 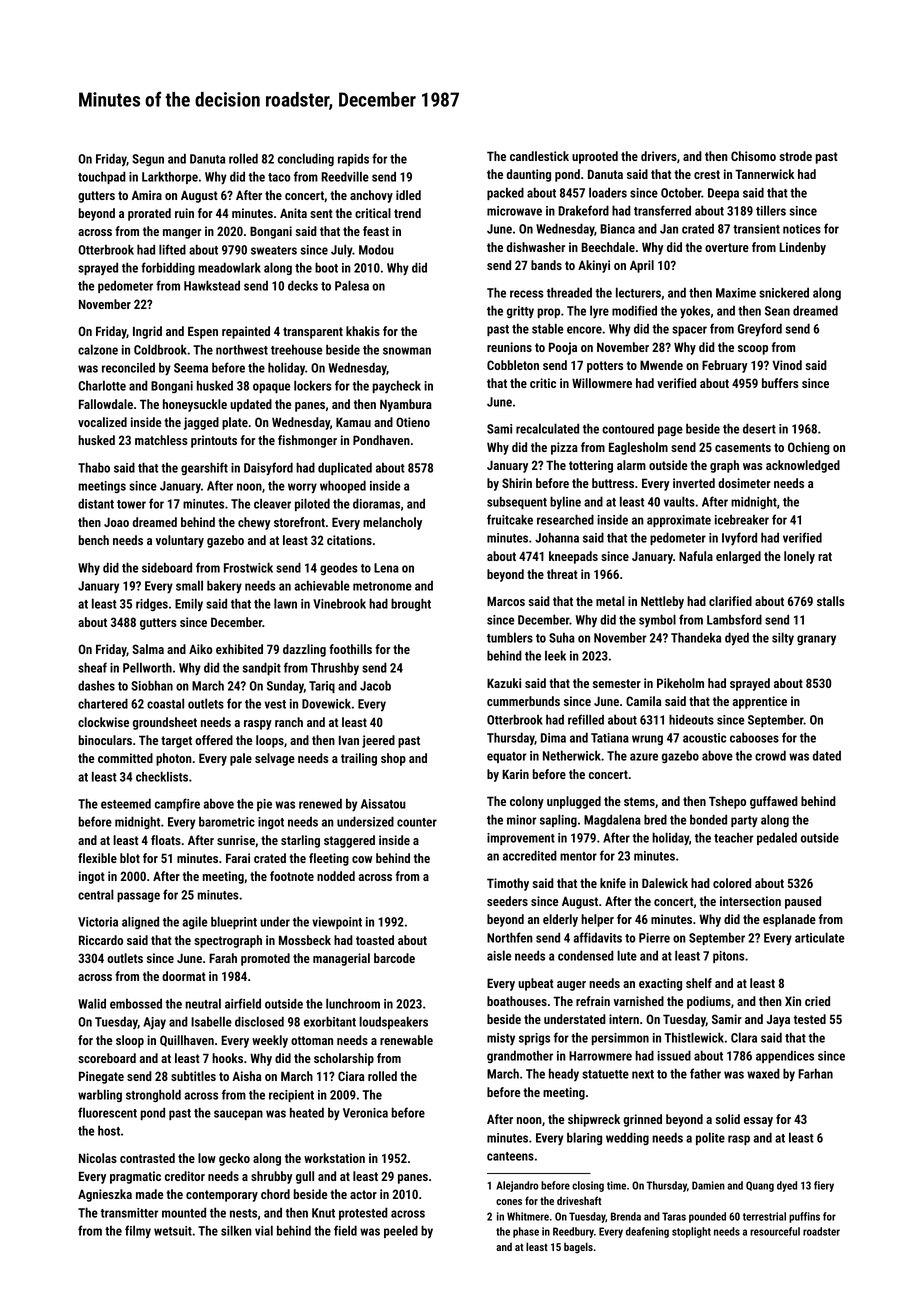 I want to click on forbidding, so click(x=168, y=268).
